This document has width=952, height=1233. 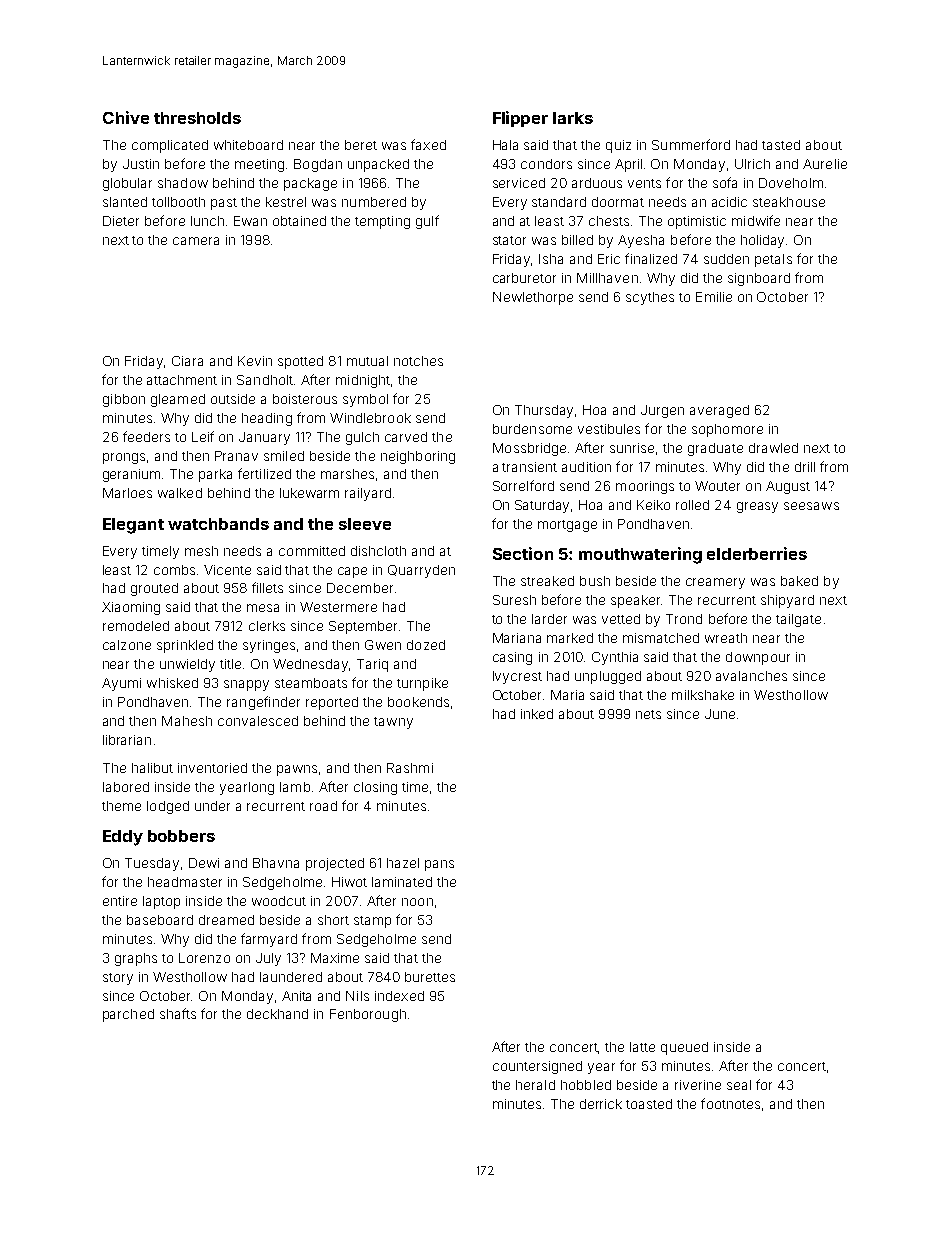 What do you see at coordinates (544, 411) in the document?
I see `Thursday` at bounding box center [544, 411].
